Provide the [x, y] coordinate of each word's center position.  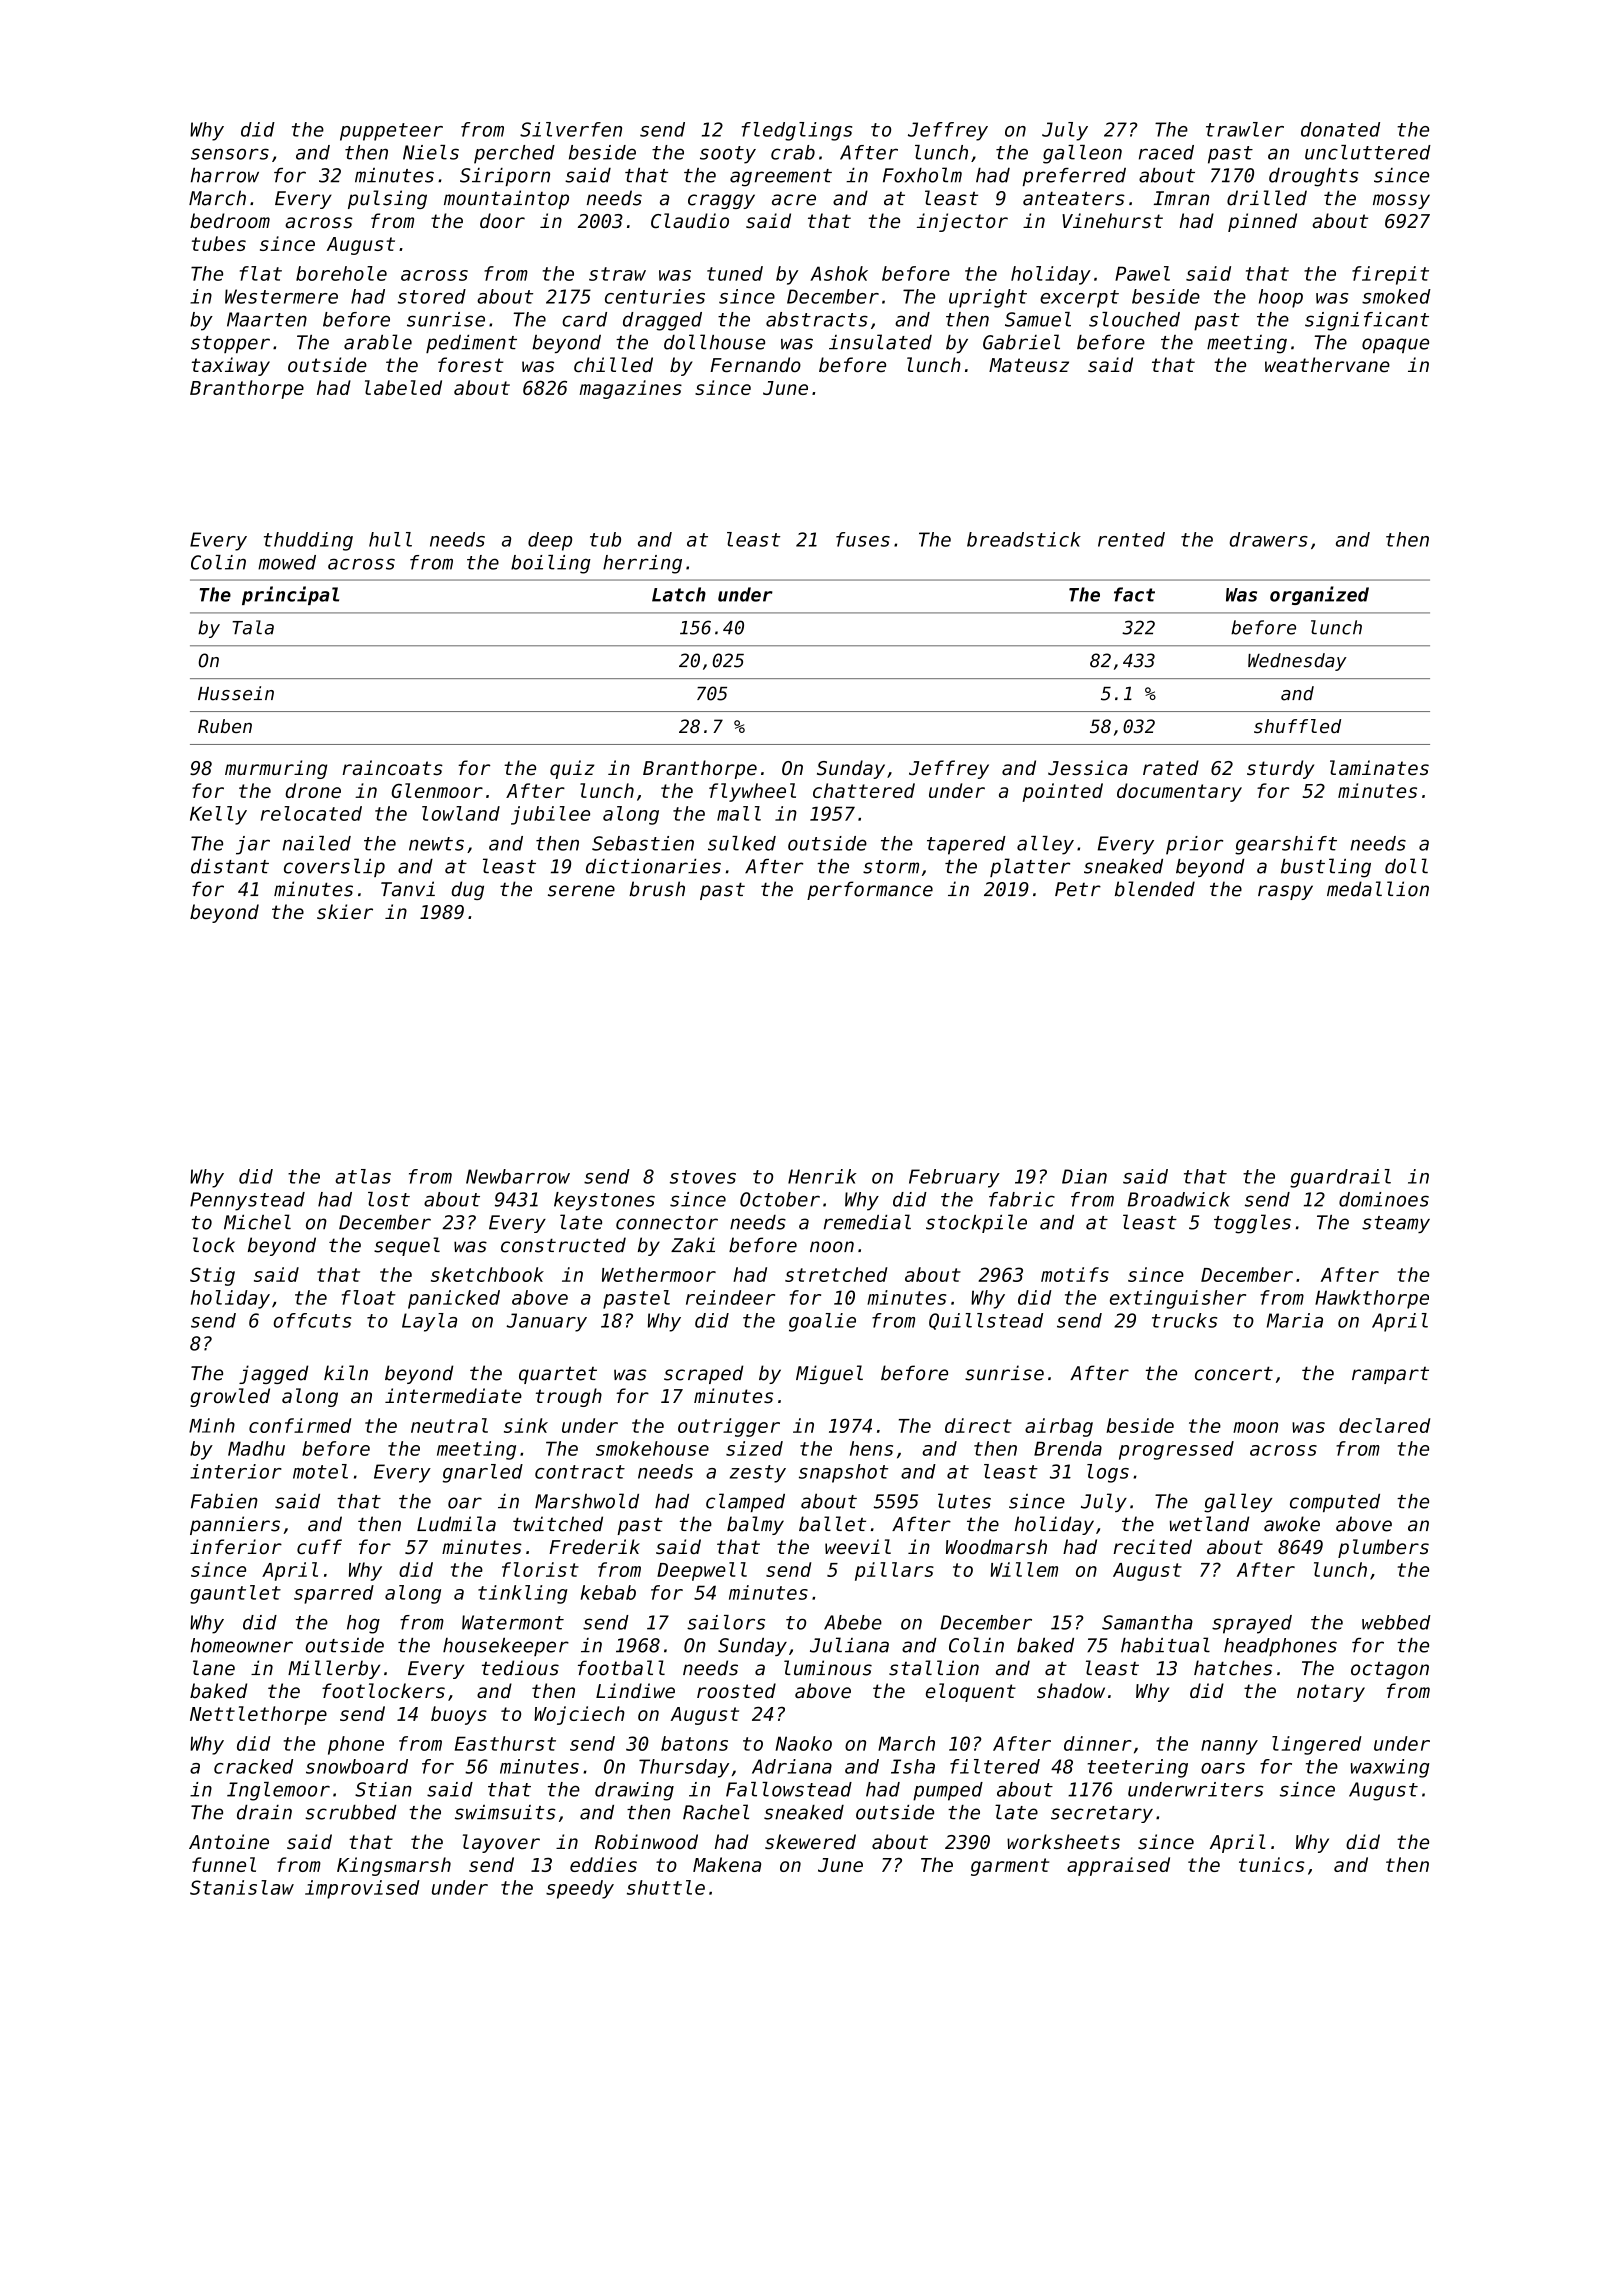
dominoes [1384, 1199]
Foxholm [922, 175]
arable [378, 342]
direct [978, 1425]
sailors [726, 1622]
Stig [212, 1276]
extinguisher [1178, 1299]
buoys [459, 1715]
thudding [308, 541]
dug [468, 890]
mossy [1401, 201]
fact [1134, 594]
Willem [1024, 1569]
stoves [703, 1177]
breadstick [1024, 539]
